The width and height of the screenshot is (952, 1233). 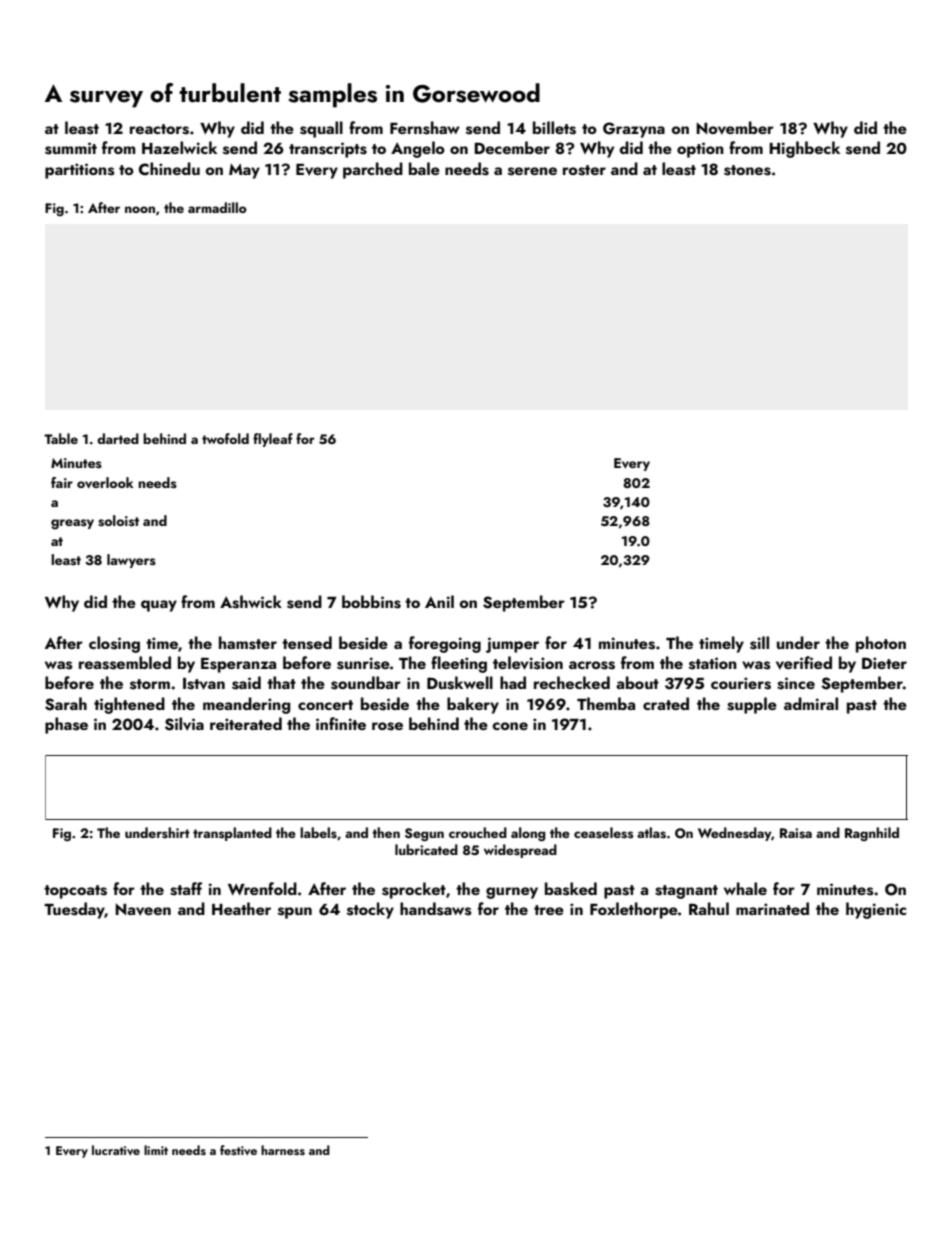 What do you see at coordinates (159, 129) in the screenshot?
I see `reactors` at bounding box center [159, 129].
